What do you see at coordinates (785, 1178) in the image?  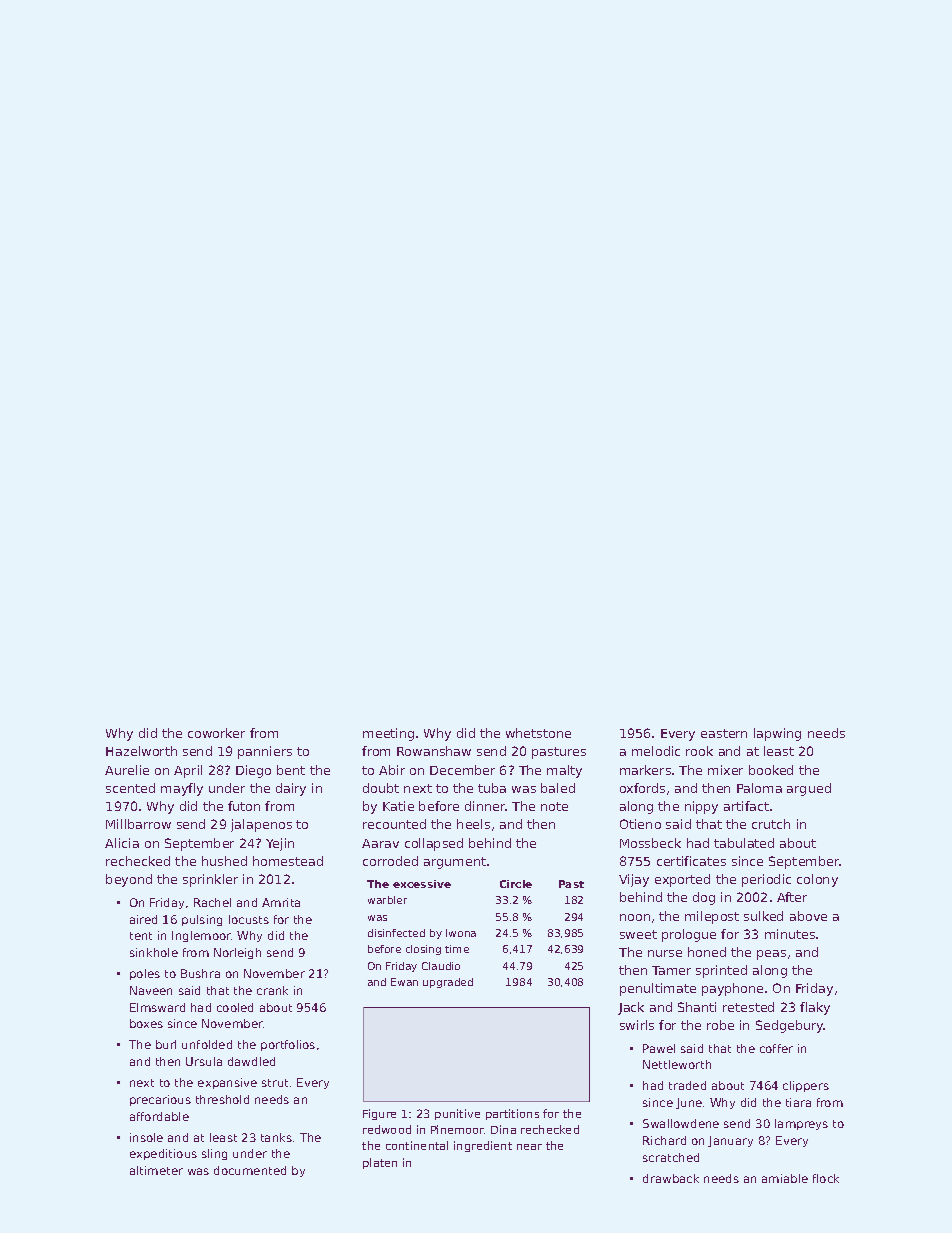 I see `amiable` at bounding box center [785, 1178].
